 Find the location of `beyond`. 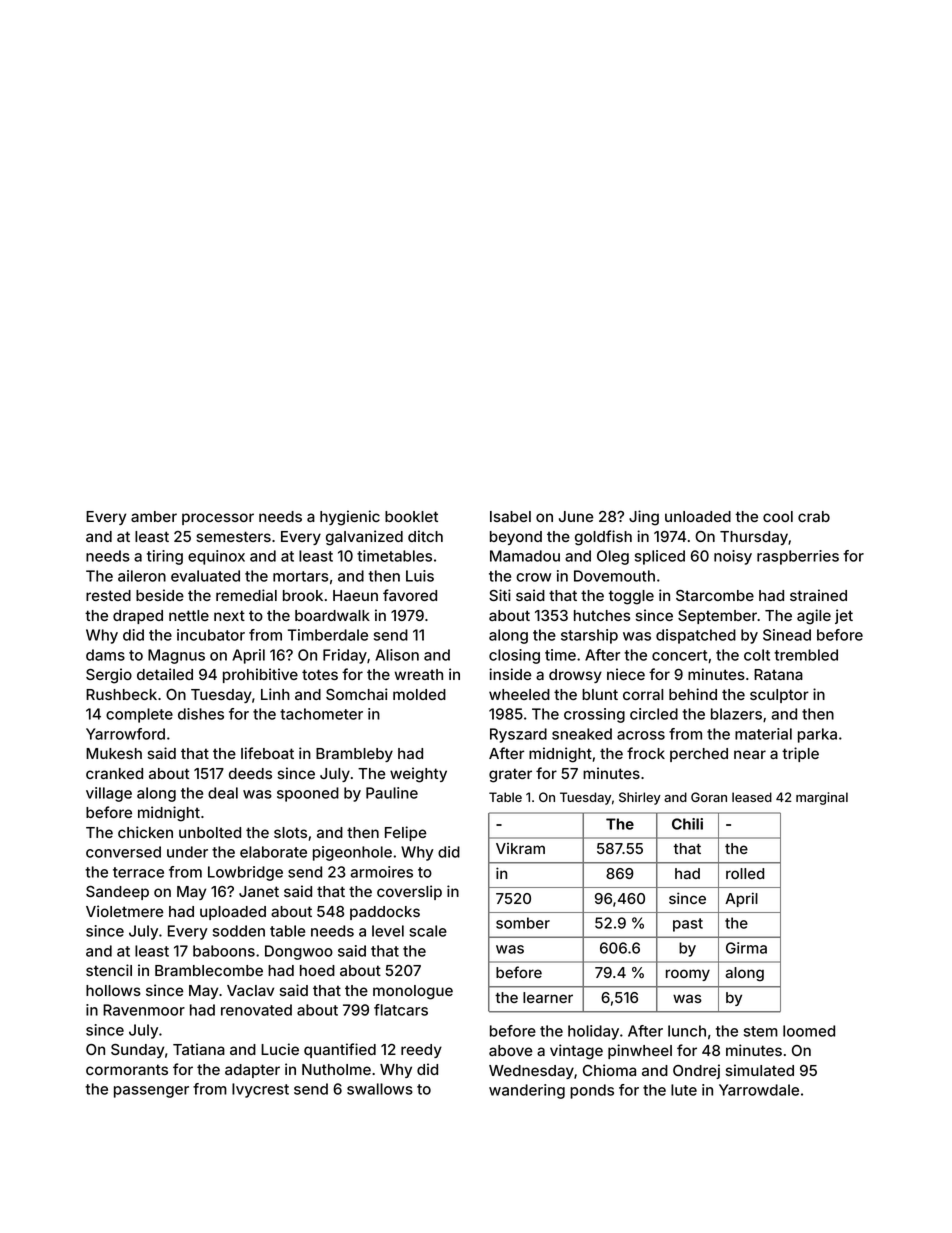

beyond is located at coordinates (516, 538).
